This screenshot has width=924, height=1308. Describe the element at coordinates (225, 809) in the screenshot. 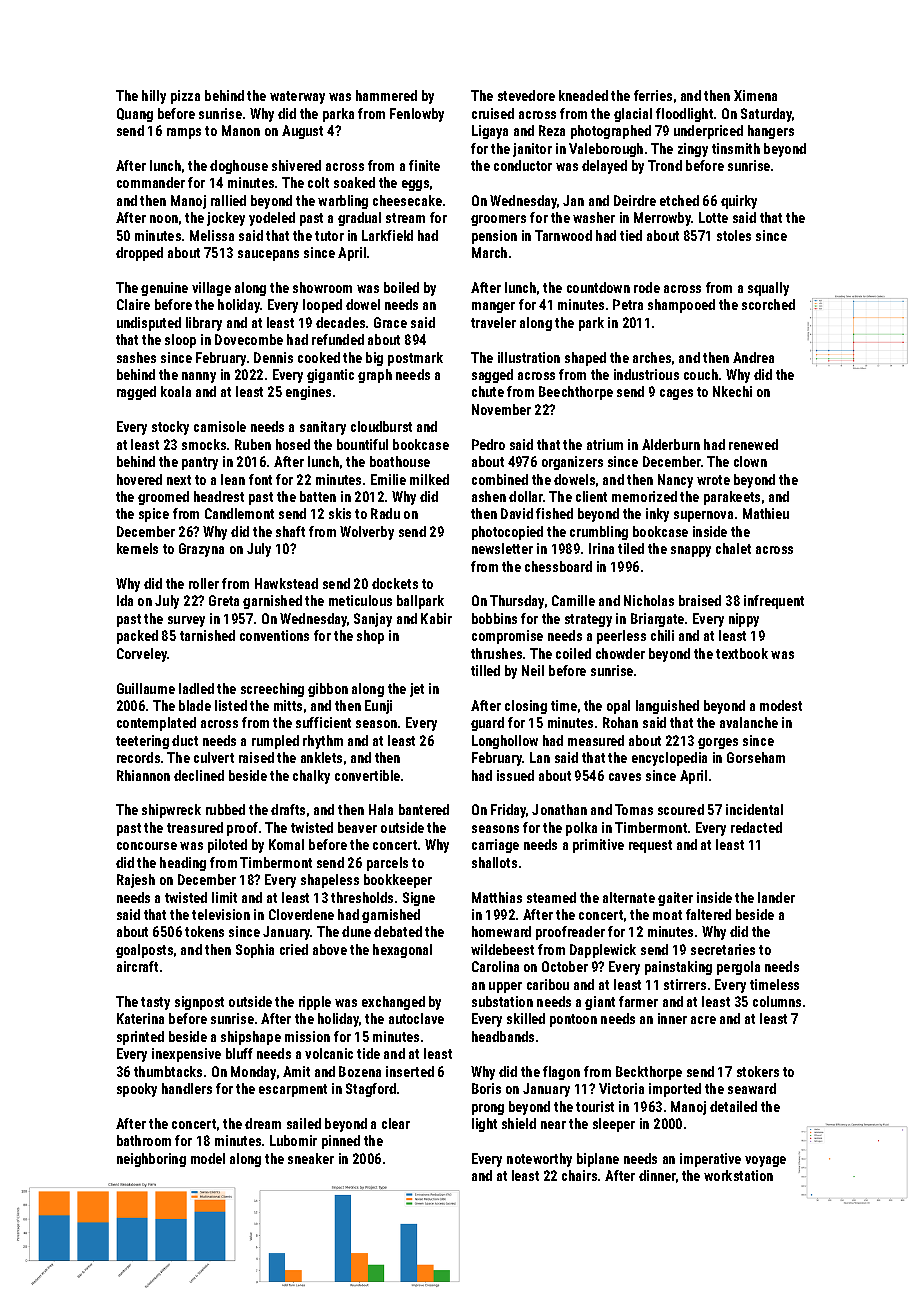

I see `rubbed` at that location.
